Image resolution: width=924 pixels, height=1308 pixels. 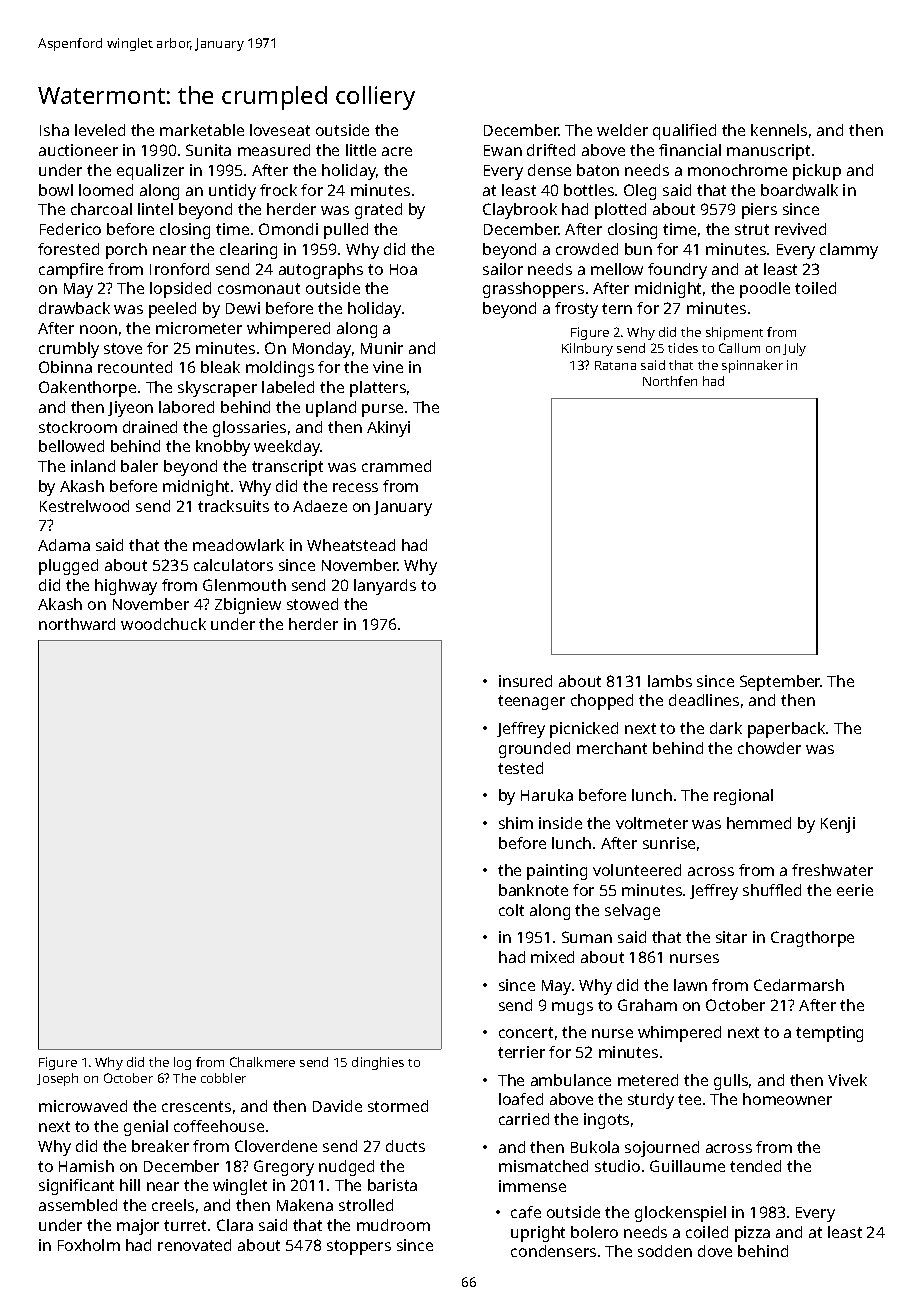 What do you see at coordinates (734, 333) in the page?
I see `shipment` at bounding box center [734, 333].
